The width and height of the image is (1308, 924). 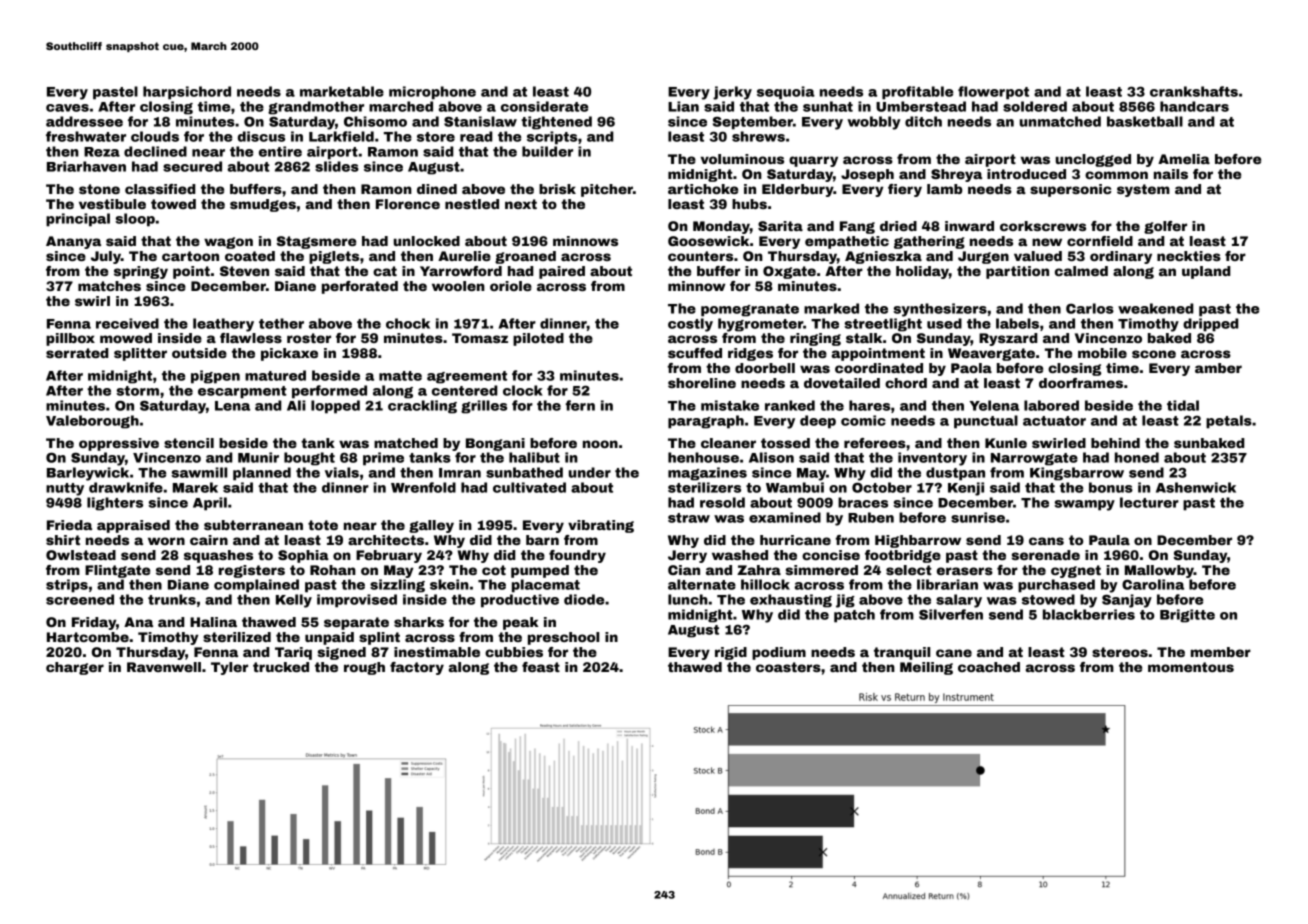 What do you see at coordinates (689, 518) in the image?
I see `straw` at bounding box center [689, 518].
